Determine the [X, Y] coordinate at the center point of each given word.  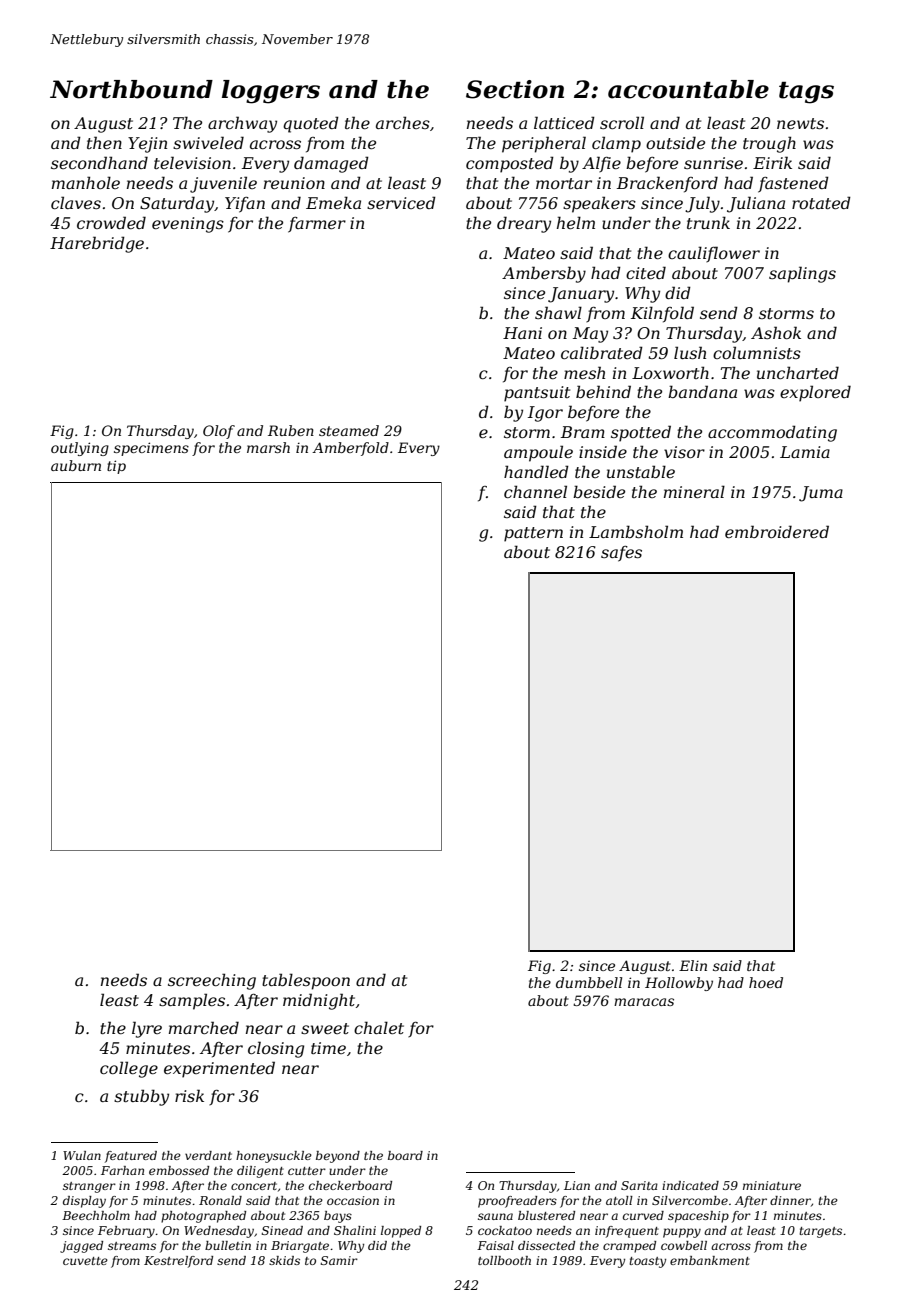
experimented [219, 1069]
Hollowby [679, 984]
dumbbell [589, 982]
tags [806, 93]
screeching [212, 981]
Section [515, 89]
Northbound [131, 89]
